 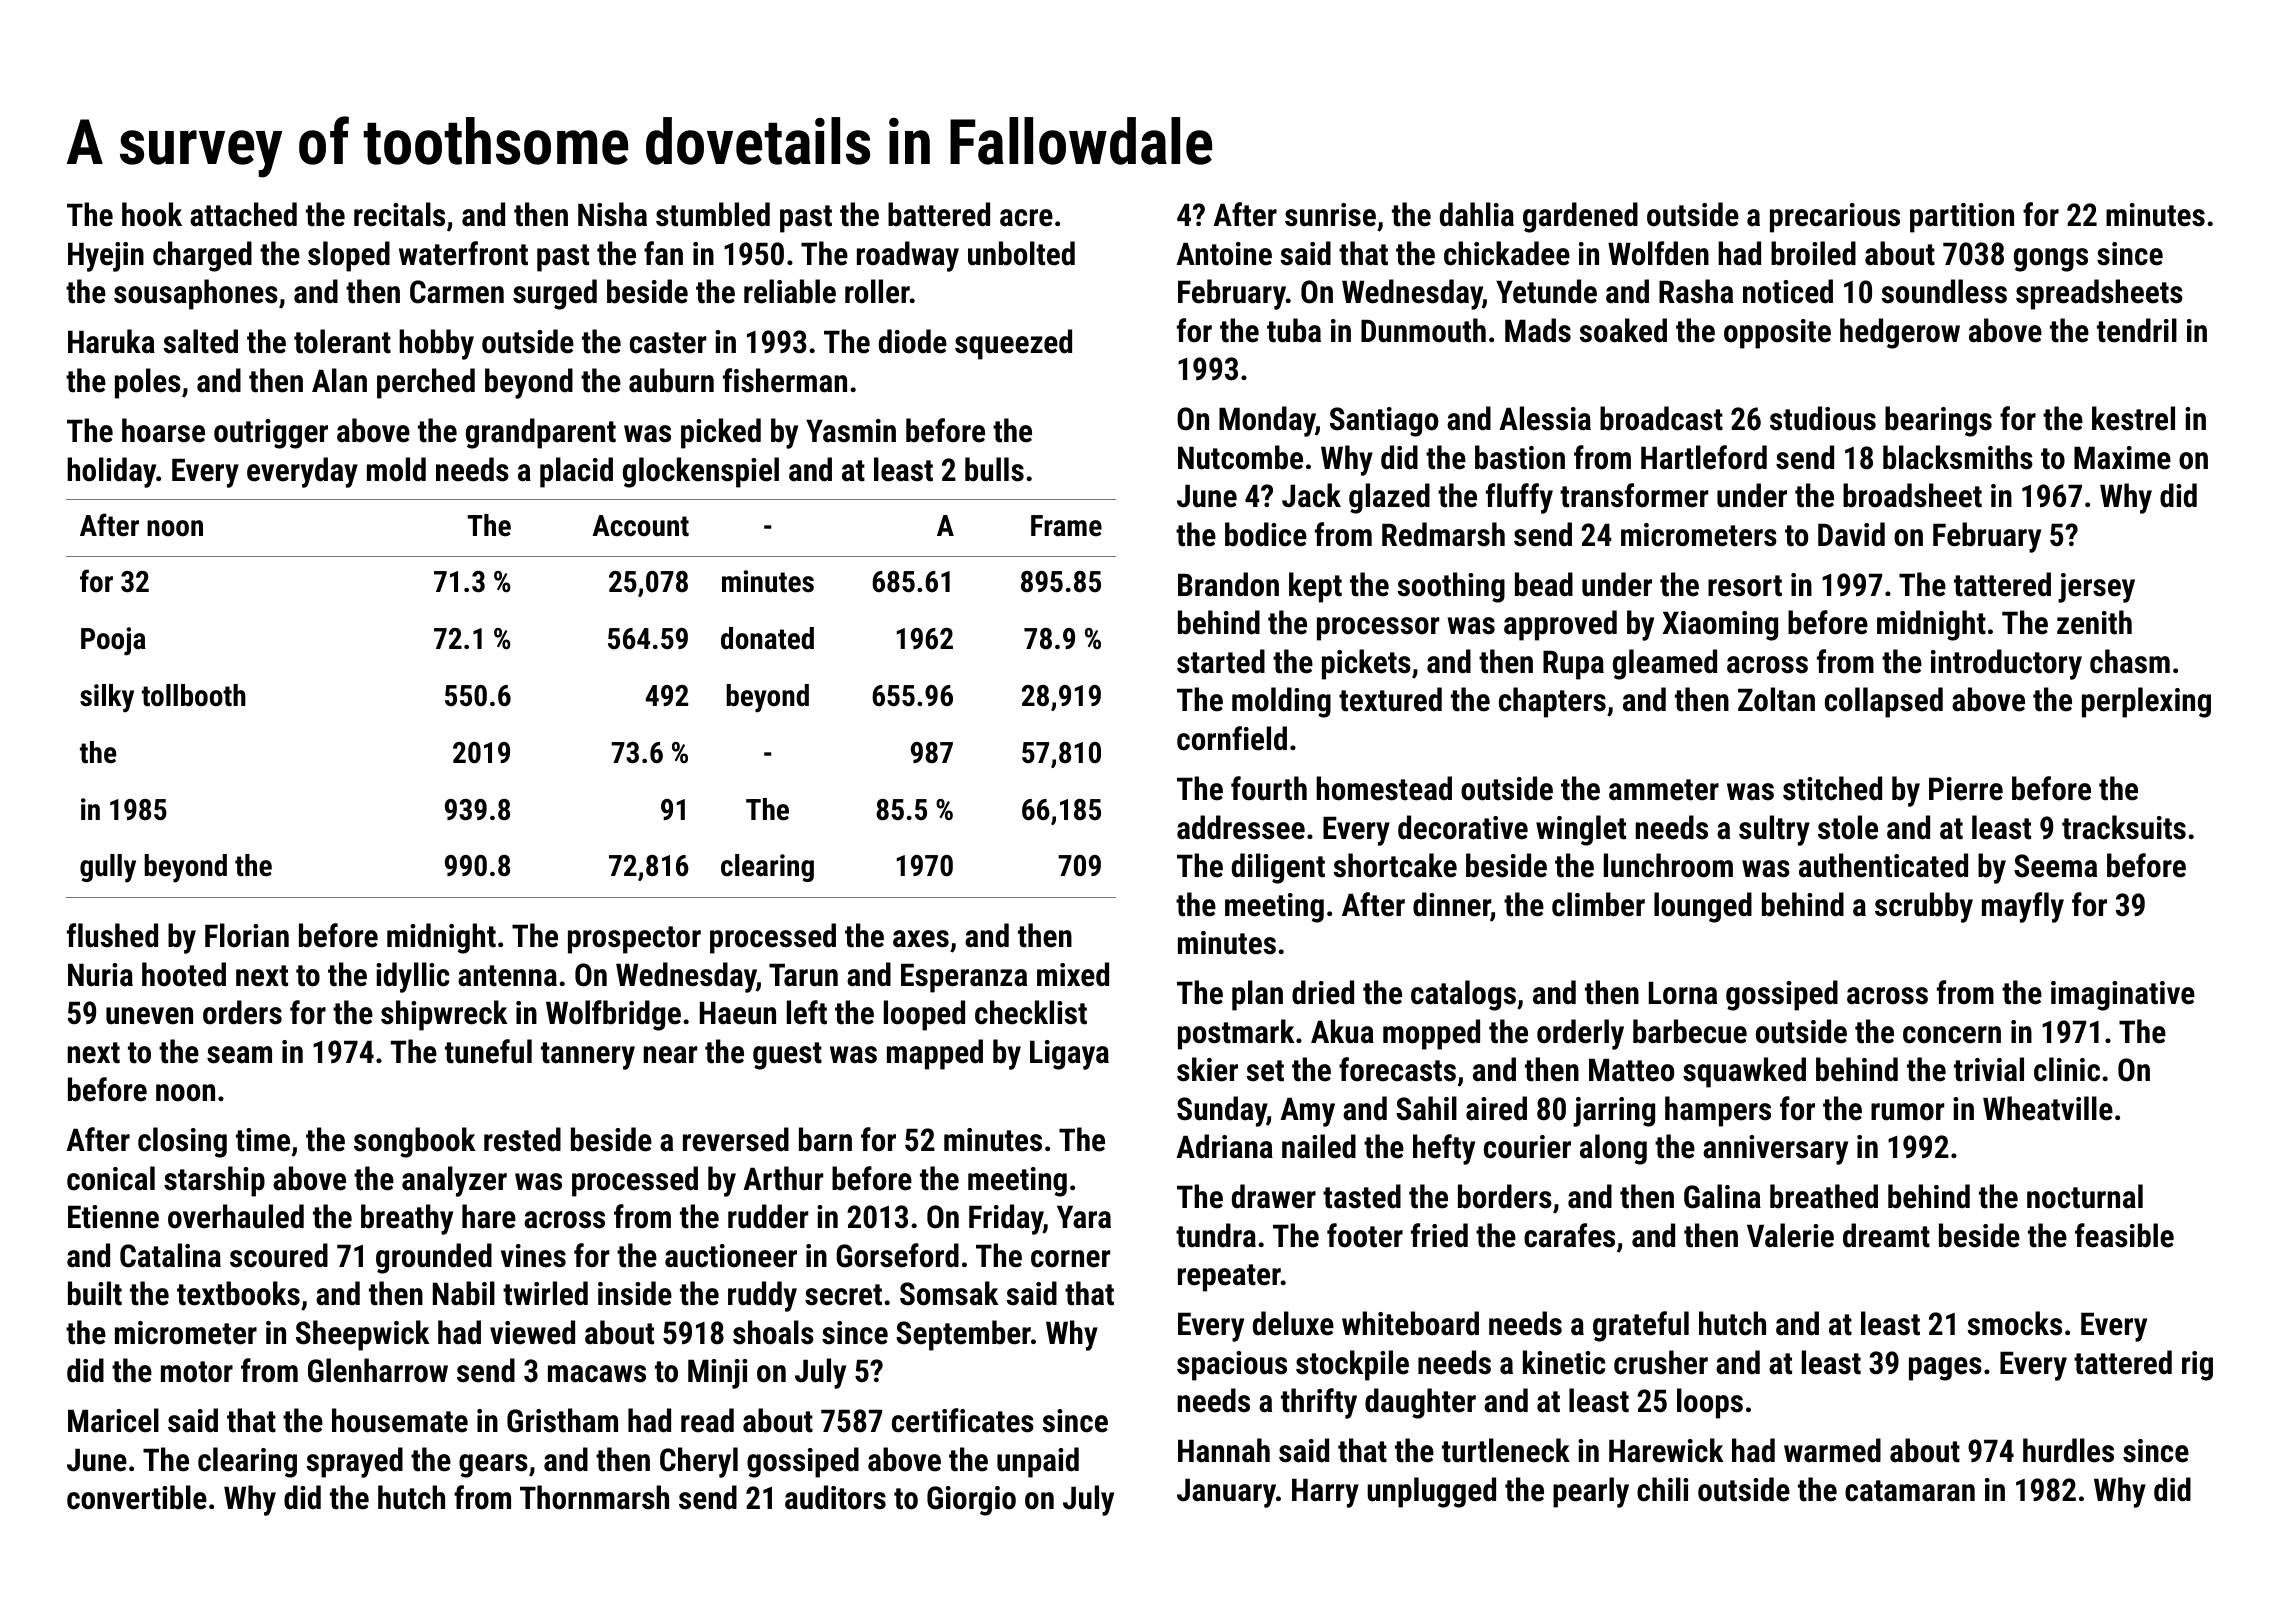 I want to click on analyzer, so click(x=454, y=1181).
